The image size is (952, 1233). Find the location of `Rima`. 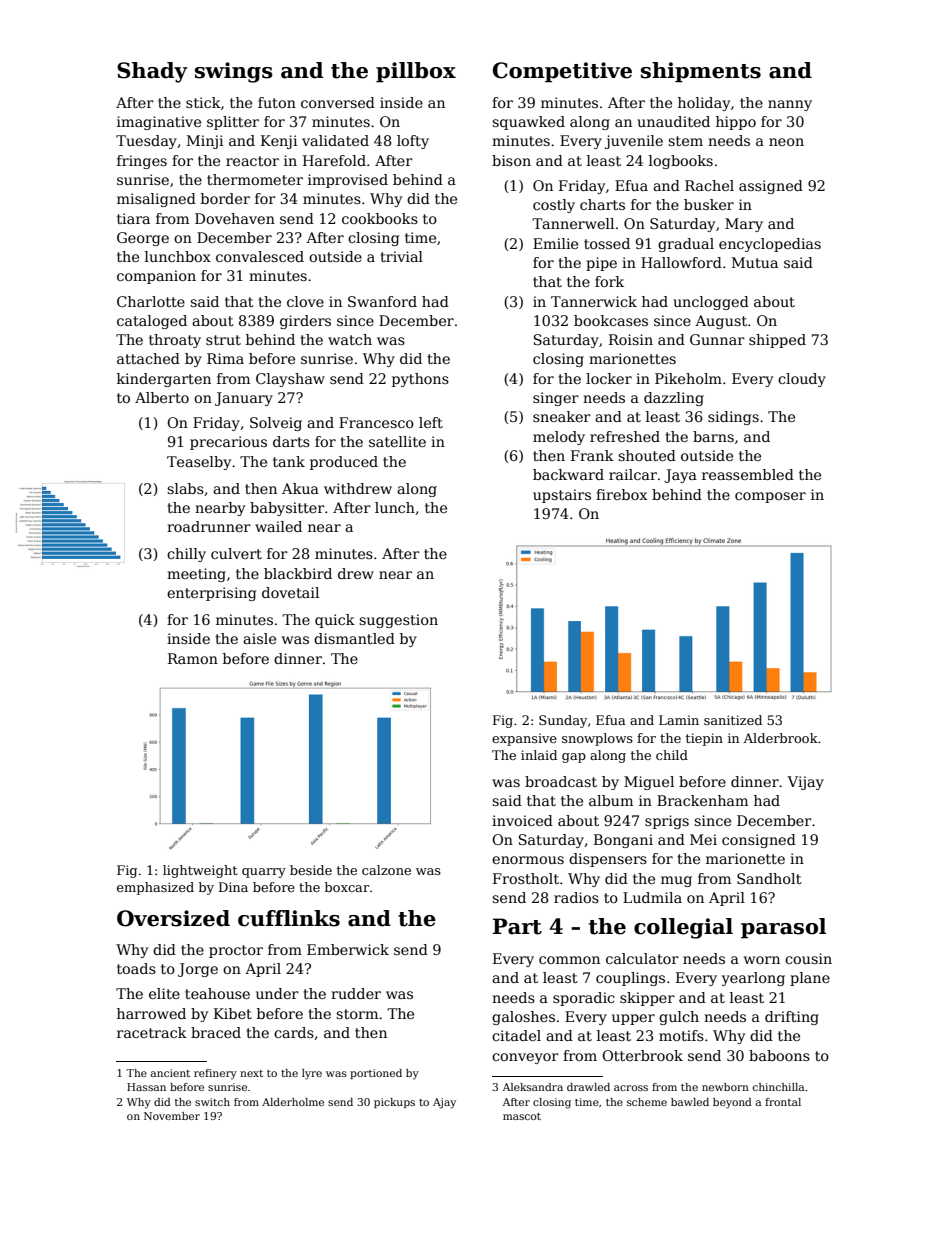

Rima is located at coordinates (225, 358).
